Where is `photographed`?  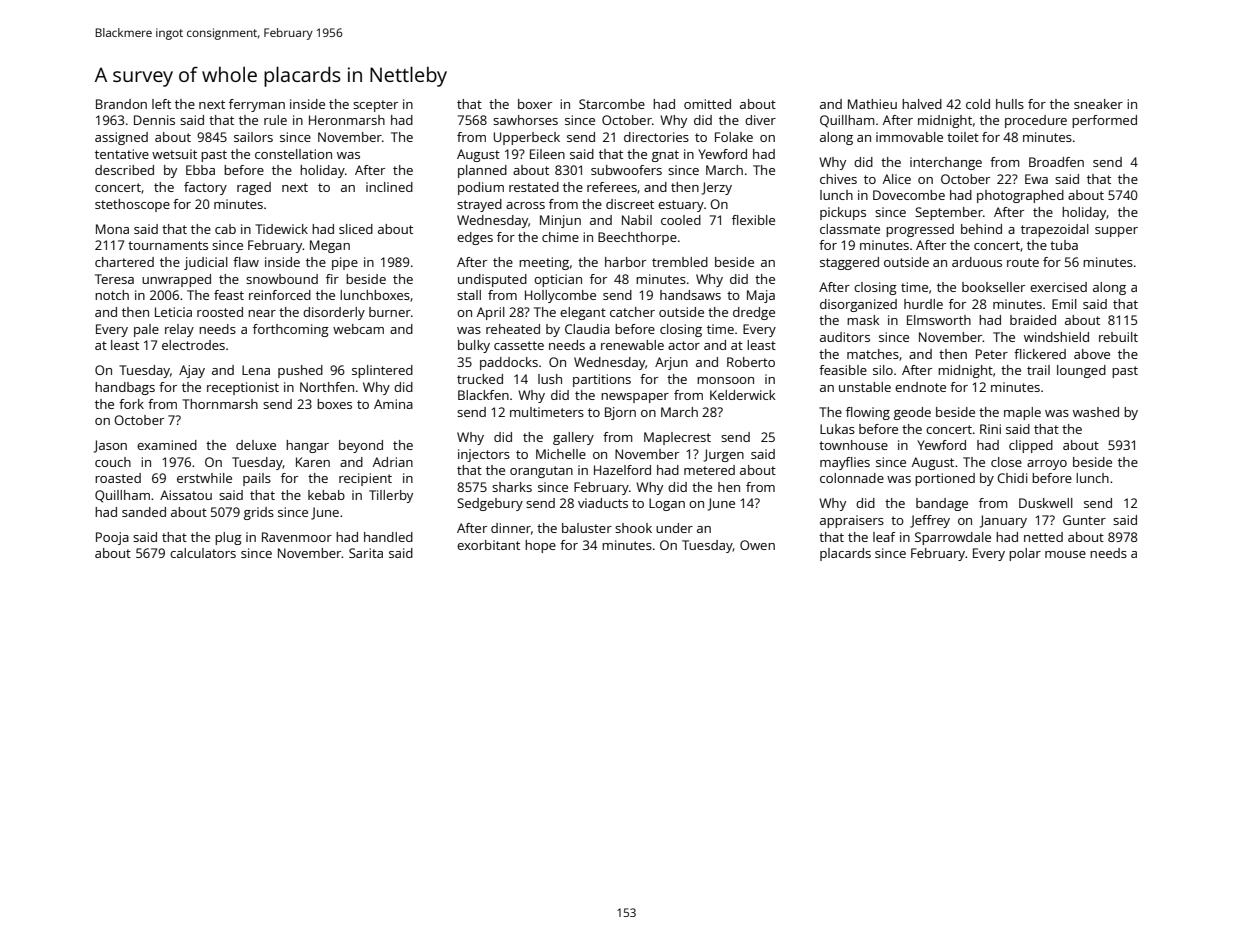
photographed is located at coordinates (1020, 196).
